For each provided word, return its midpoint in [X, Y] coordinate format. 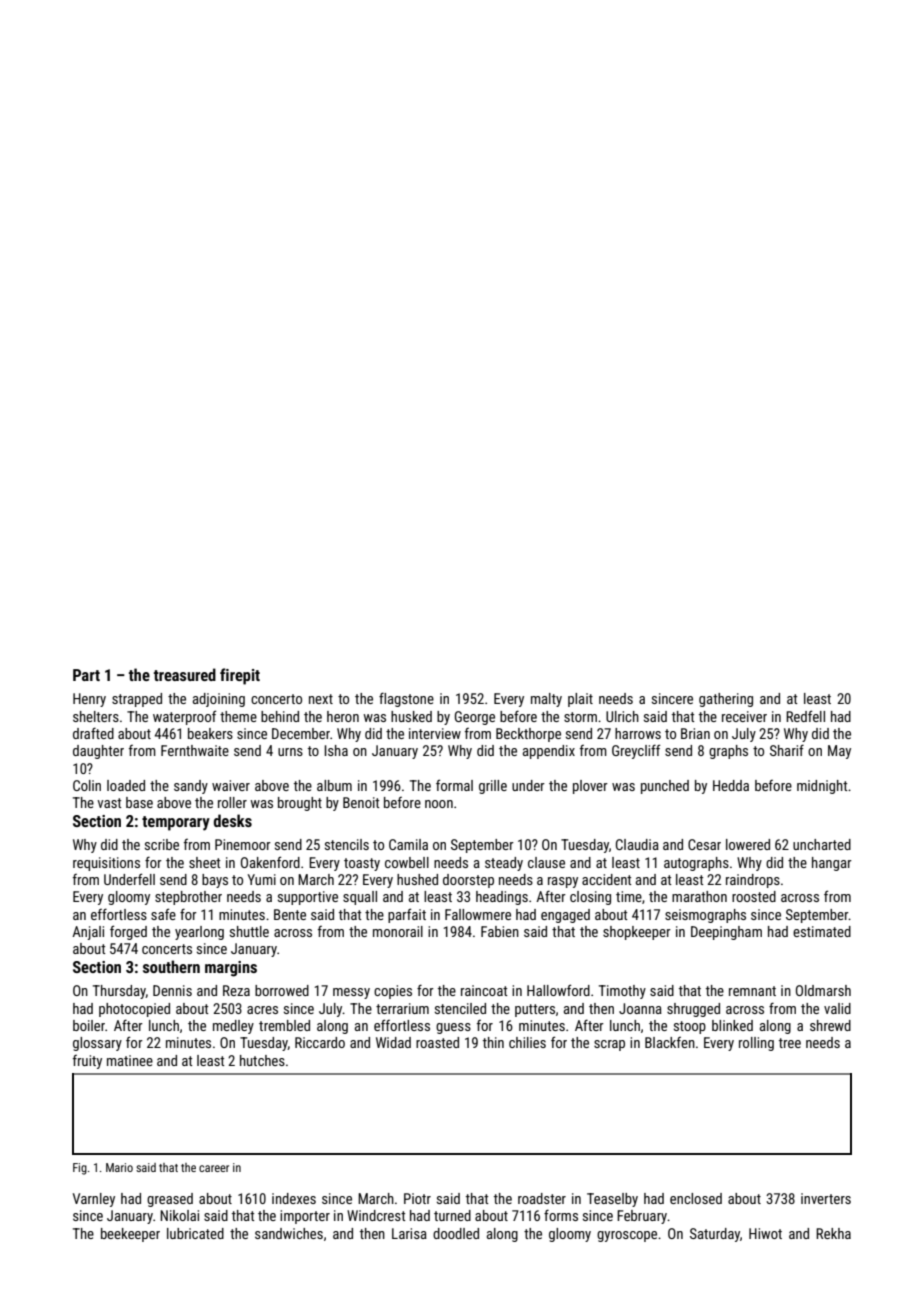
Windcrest [376, 1215]
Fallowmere [478, 914]
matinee [130, 1060]
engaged [565, 916]
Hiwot [765, 1233]
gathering [726, 700]
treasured [185, 674]
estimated [822, 931]
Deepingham [726, 933]
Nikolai [179, 1215]
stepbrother [188, 898]
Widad [393, 1042]
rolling [756, 1044]
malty [546, 700]
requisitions [106, 864]
